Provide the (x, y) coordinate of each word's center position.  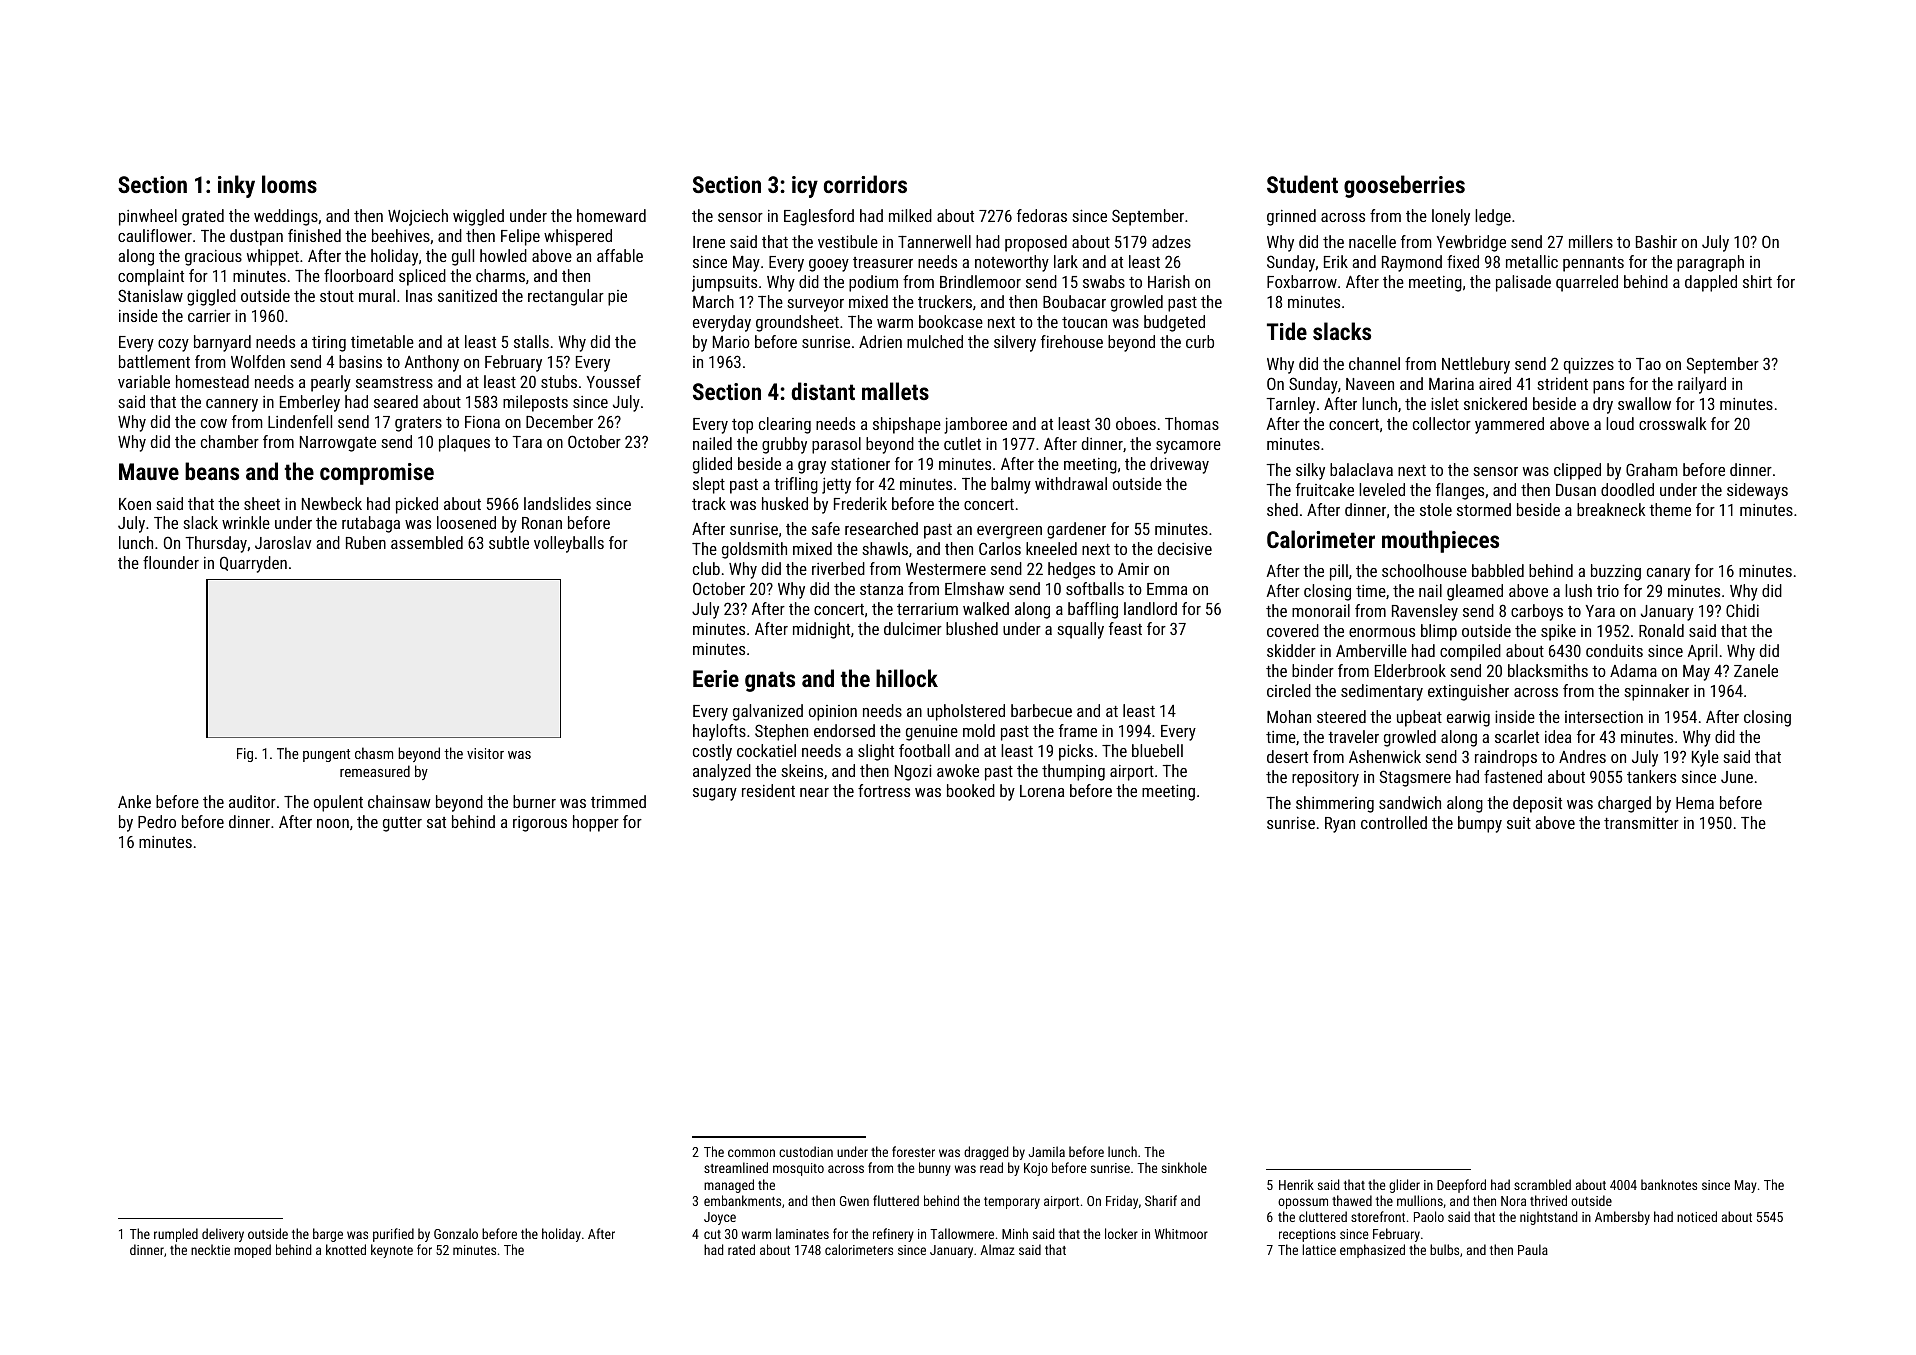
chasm (374, 753)
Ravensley (1425, 612)
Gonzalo (456, 1233)
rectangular (566, 297)
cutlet (962, 443)
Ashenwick (1385, 756)
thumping (1073, 772)
